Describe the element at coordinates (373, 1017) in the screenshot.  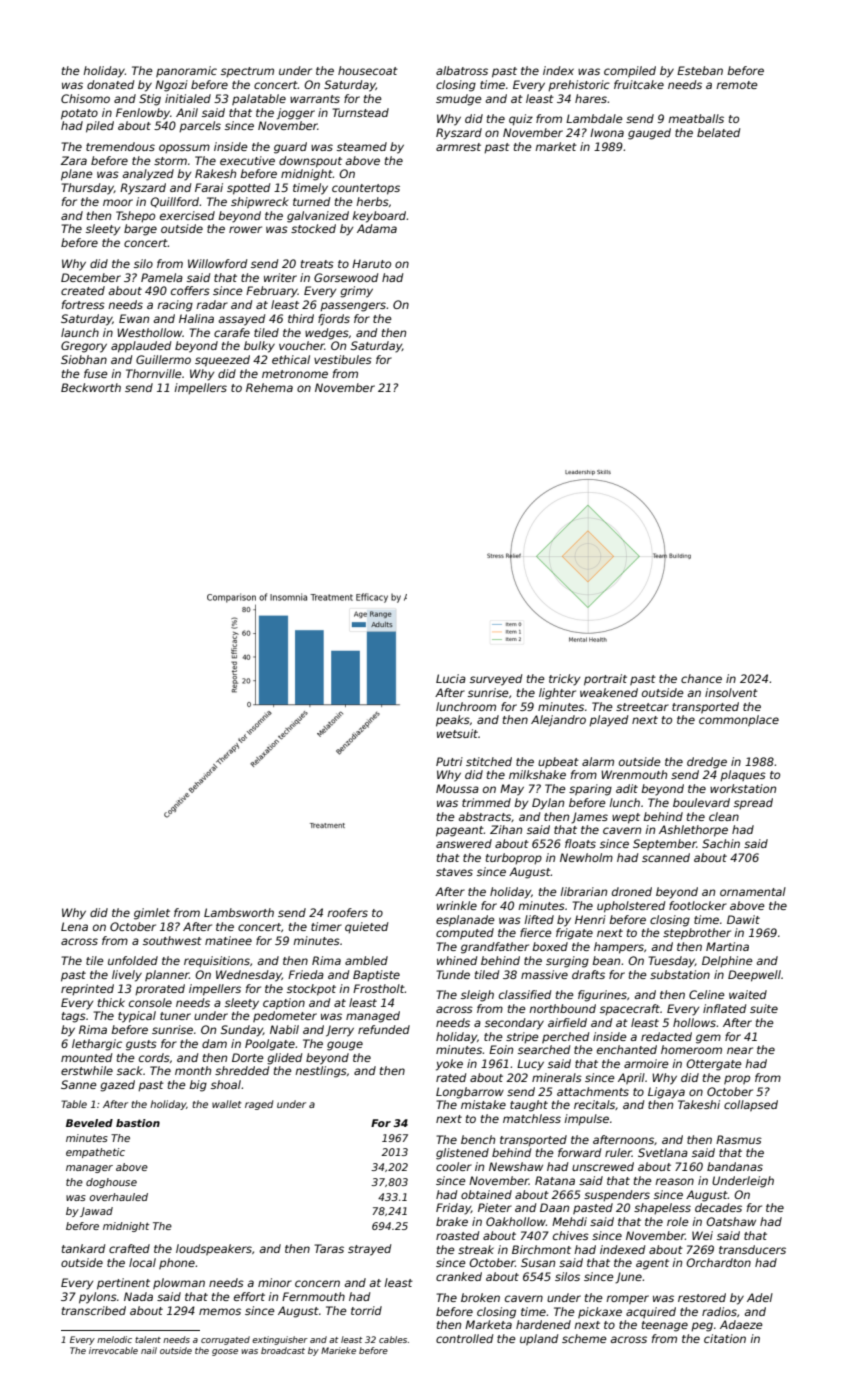
I see `managed` at that location.
